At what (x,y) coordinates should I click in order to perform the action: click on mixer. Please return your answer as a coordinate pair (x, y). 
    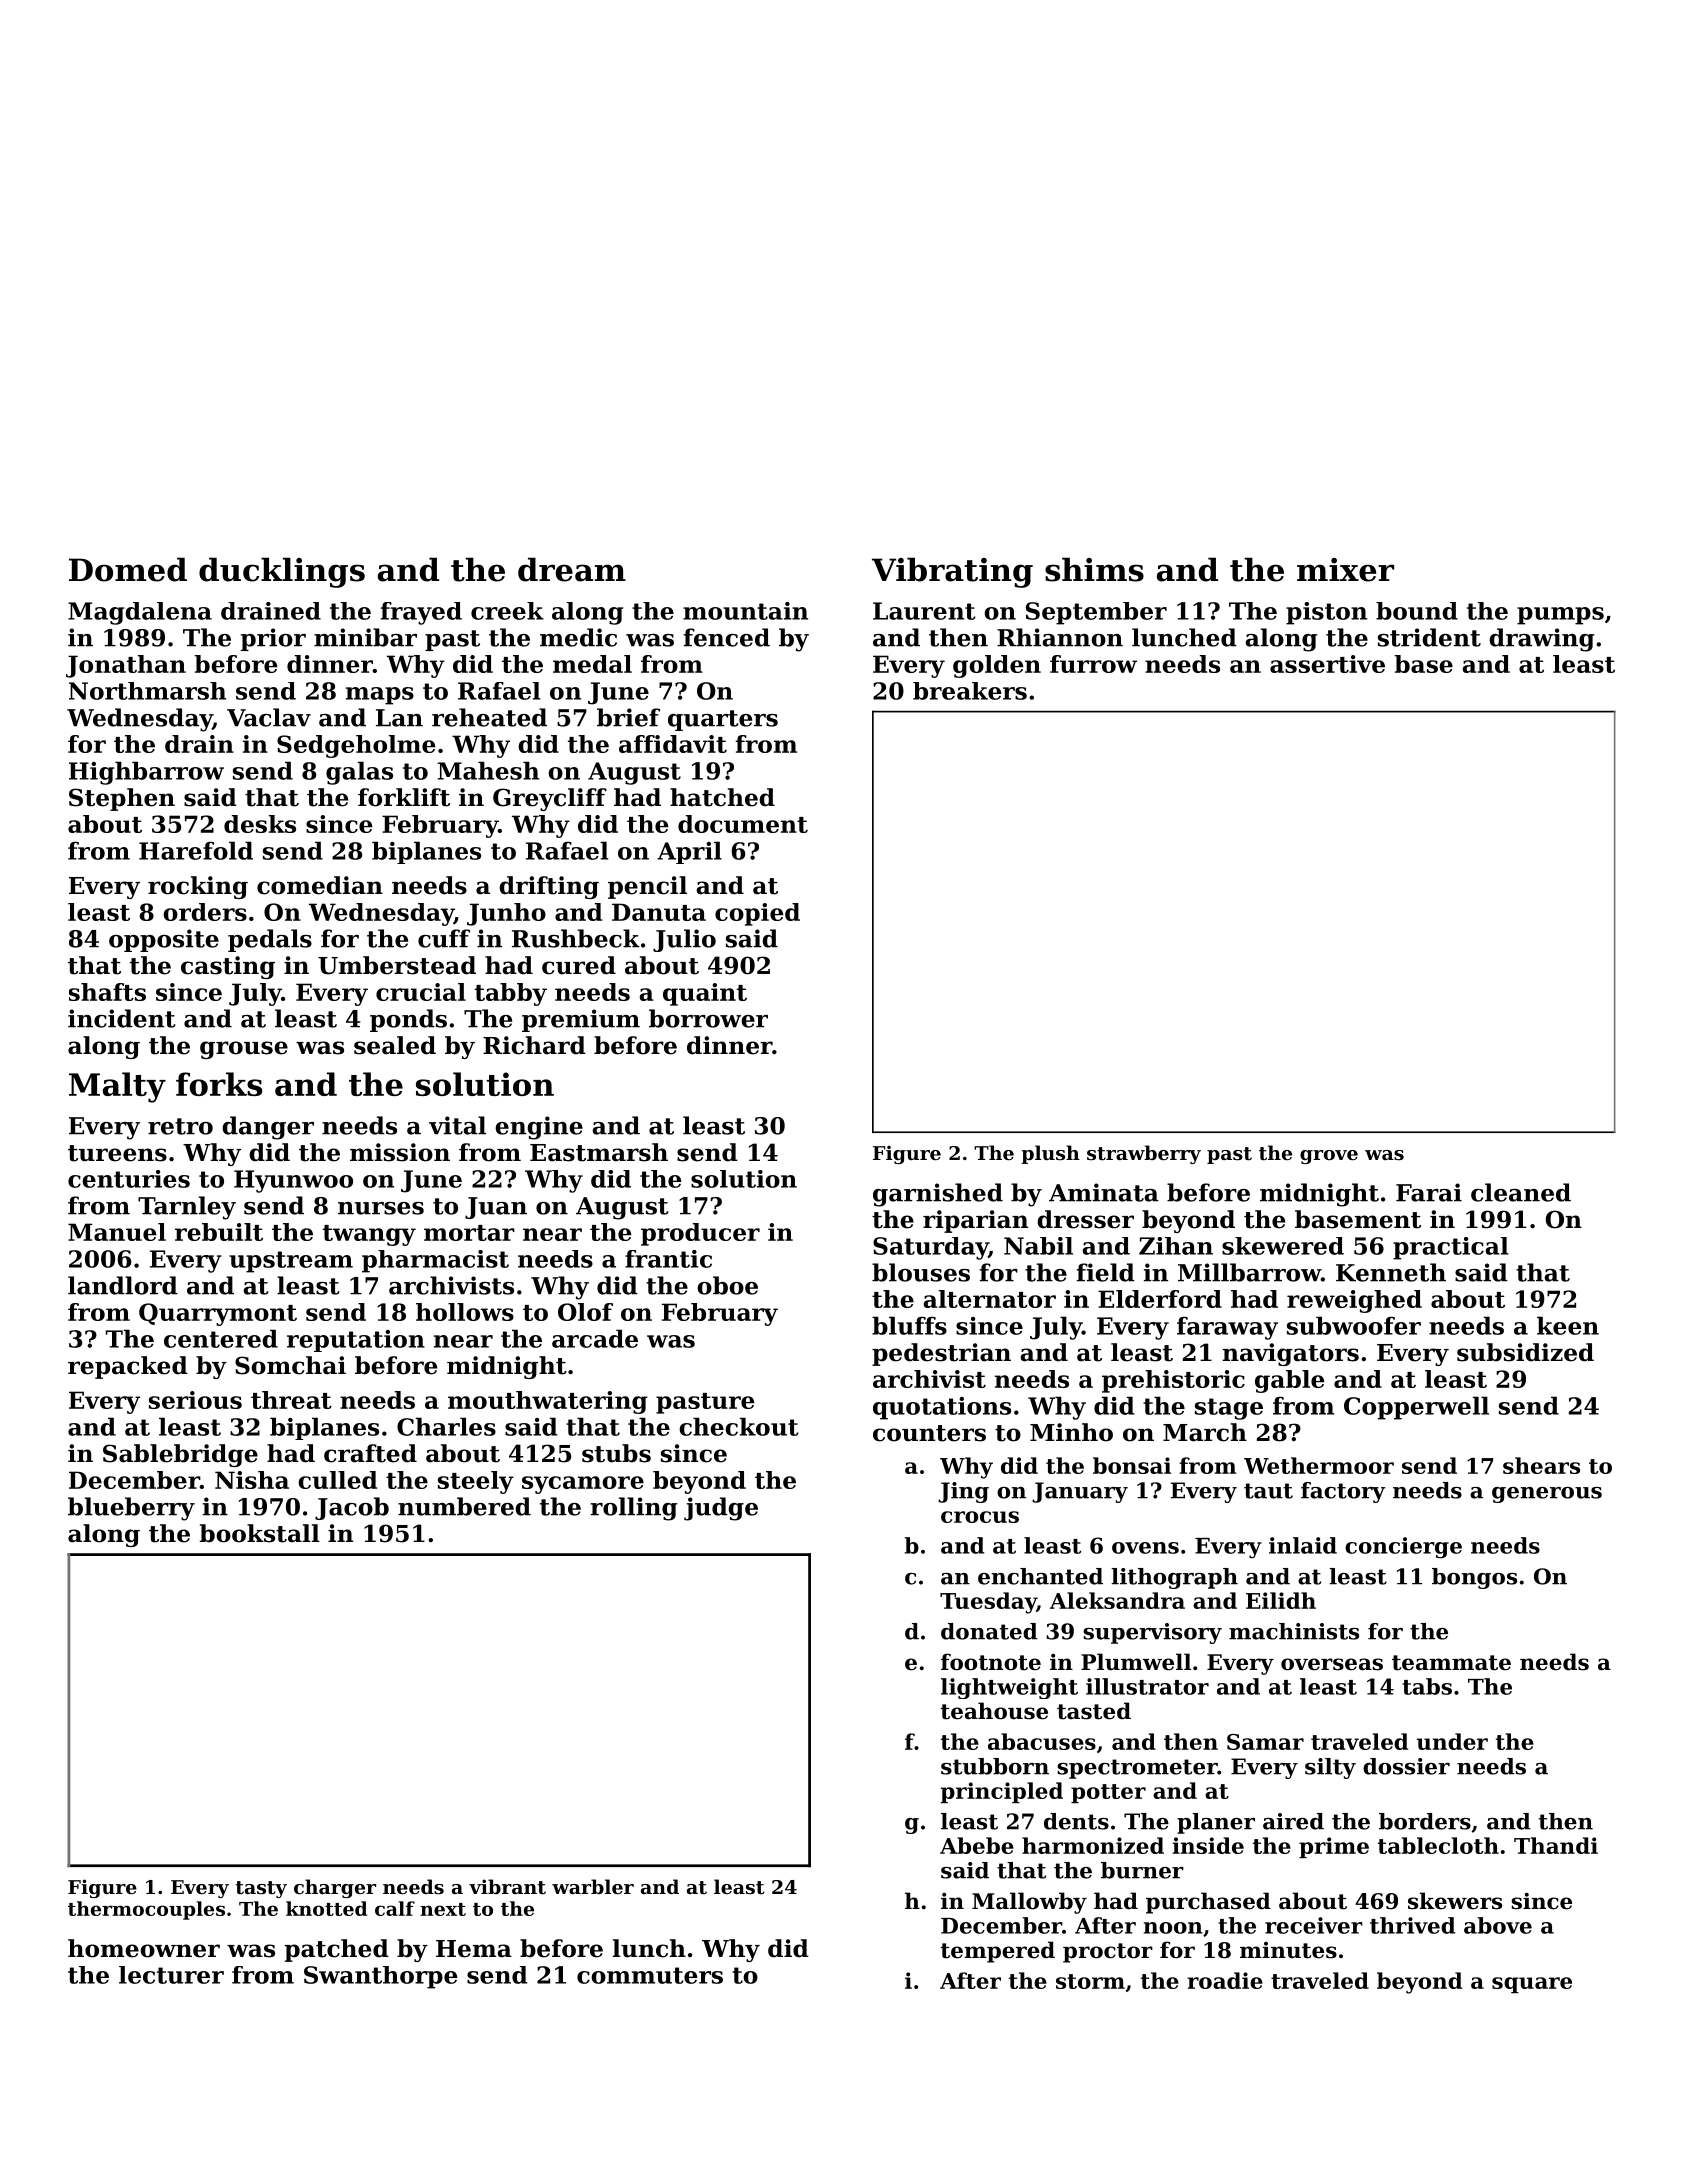
    Looking at the image, I should click on (1345, 570).
